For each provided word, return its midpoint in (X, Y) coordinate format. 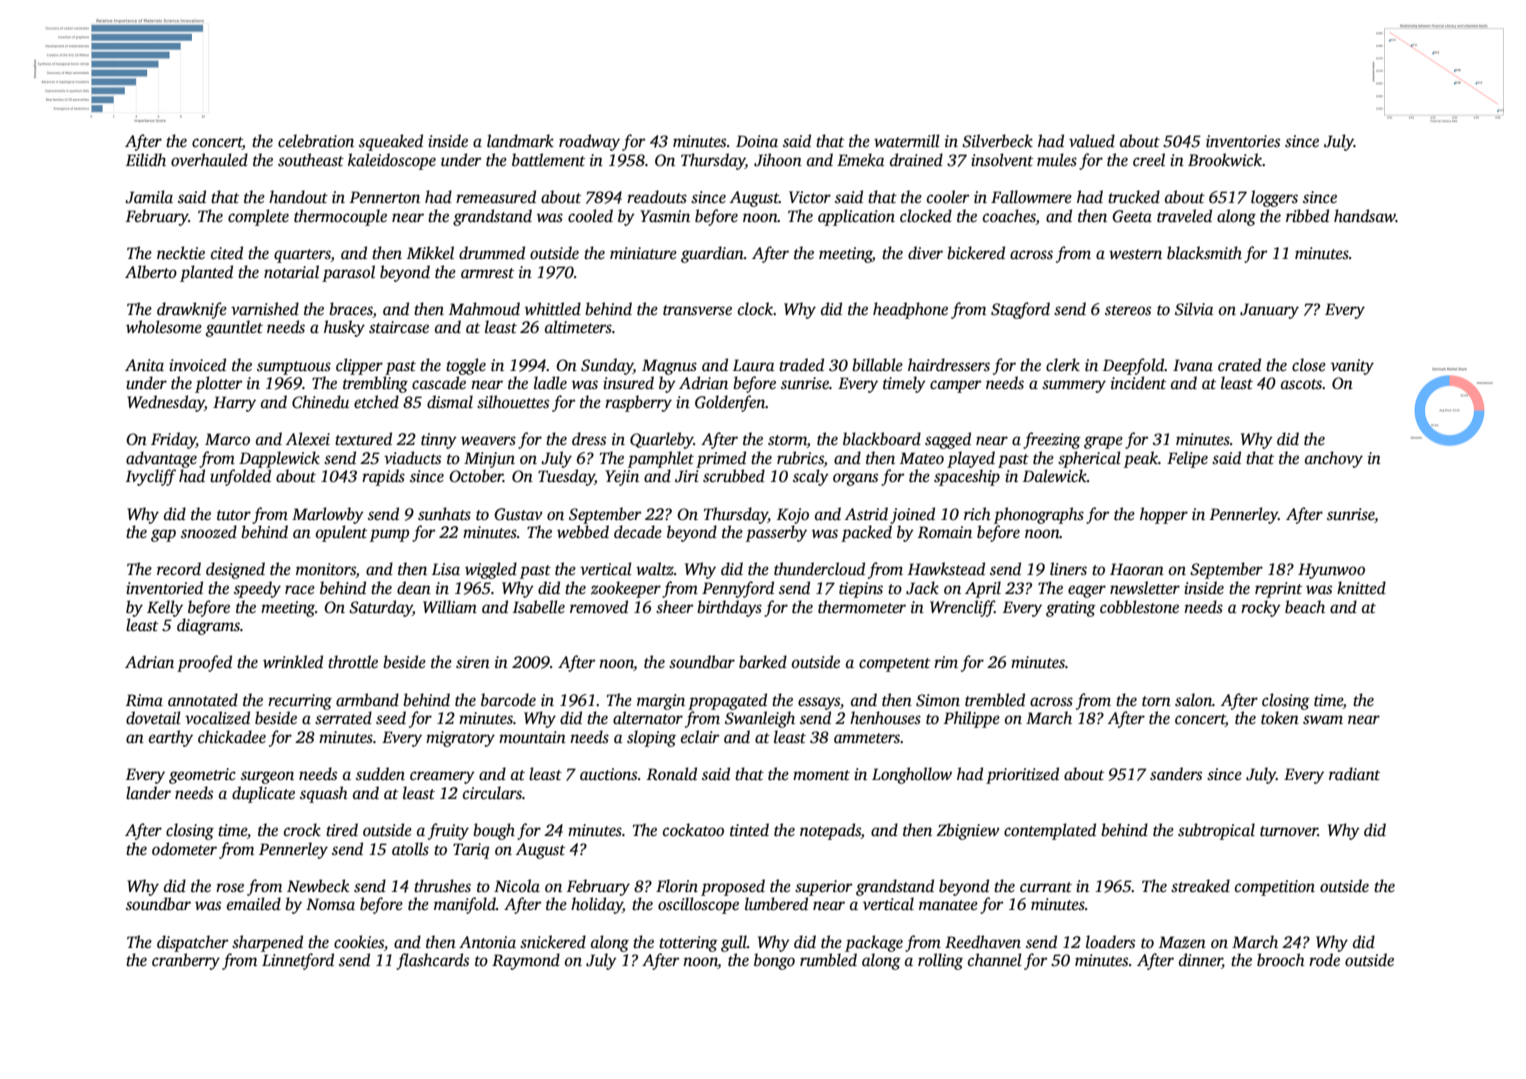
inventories (1243, 141)
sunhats (444, 514)
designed (235, 570)
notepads (830, 831)
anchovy (1334, 459)
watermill (907, 140)
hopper (1164, 515)
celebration (316, 141)
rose (230, 888)
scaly (811, 477)
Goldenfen (730, 403)
